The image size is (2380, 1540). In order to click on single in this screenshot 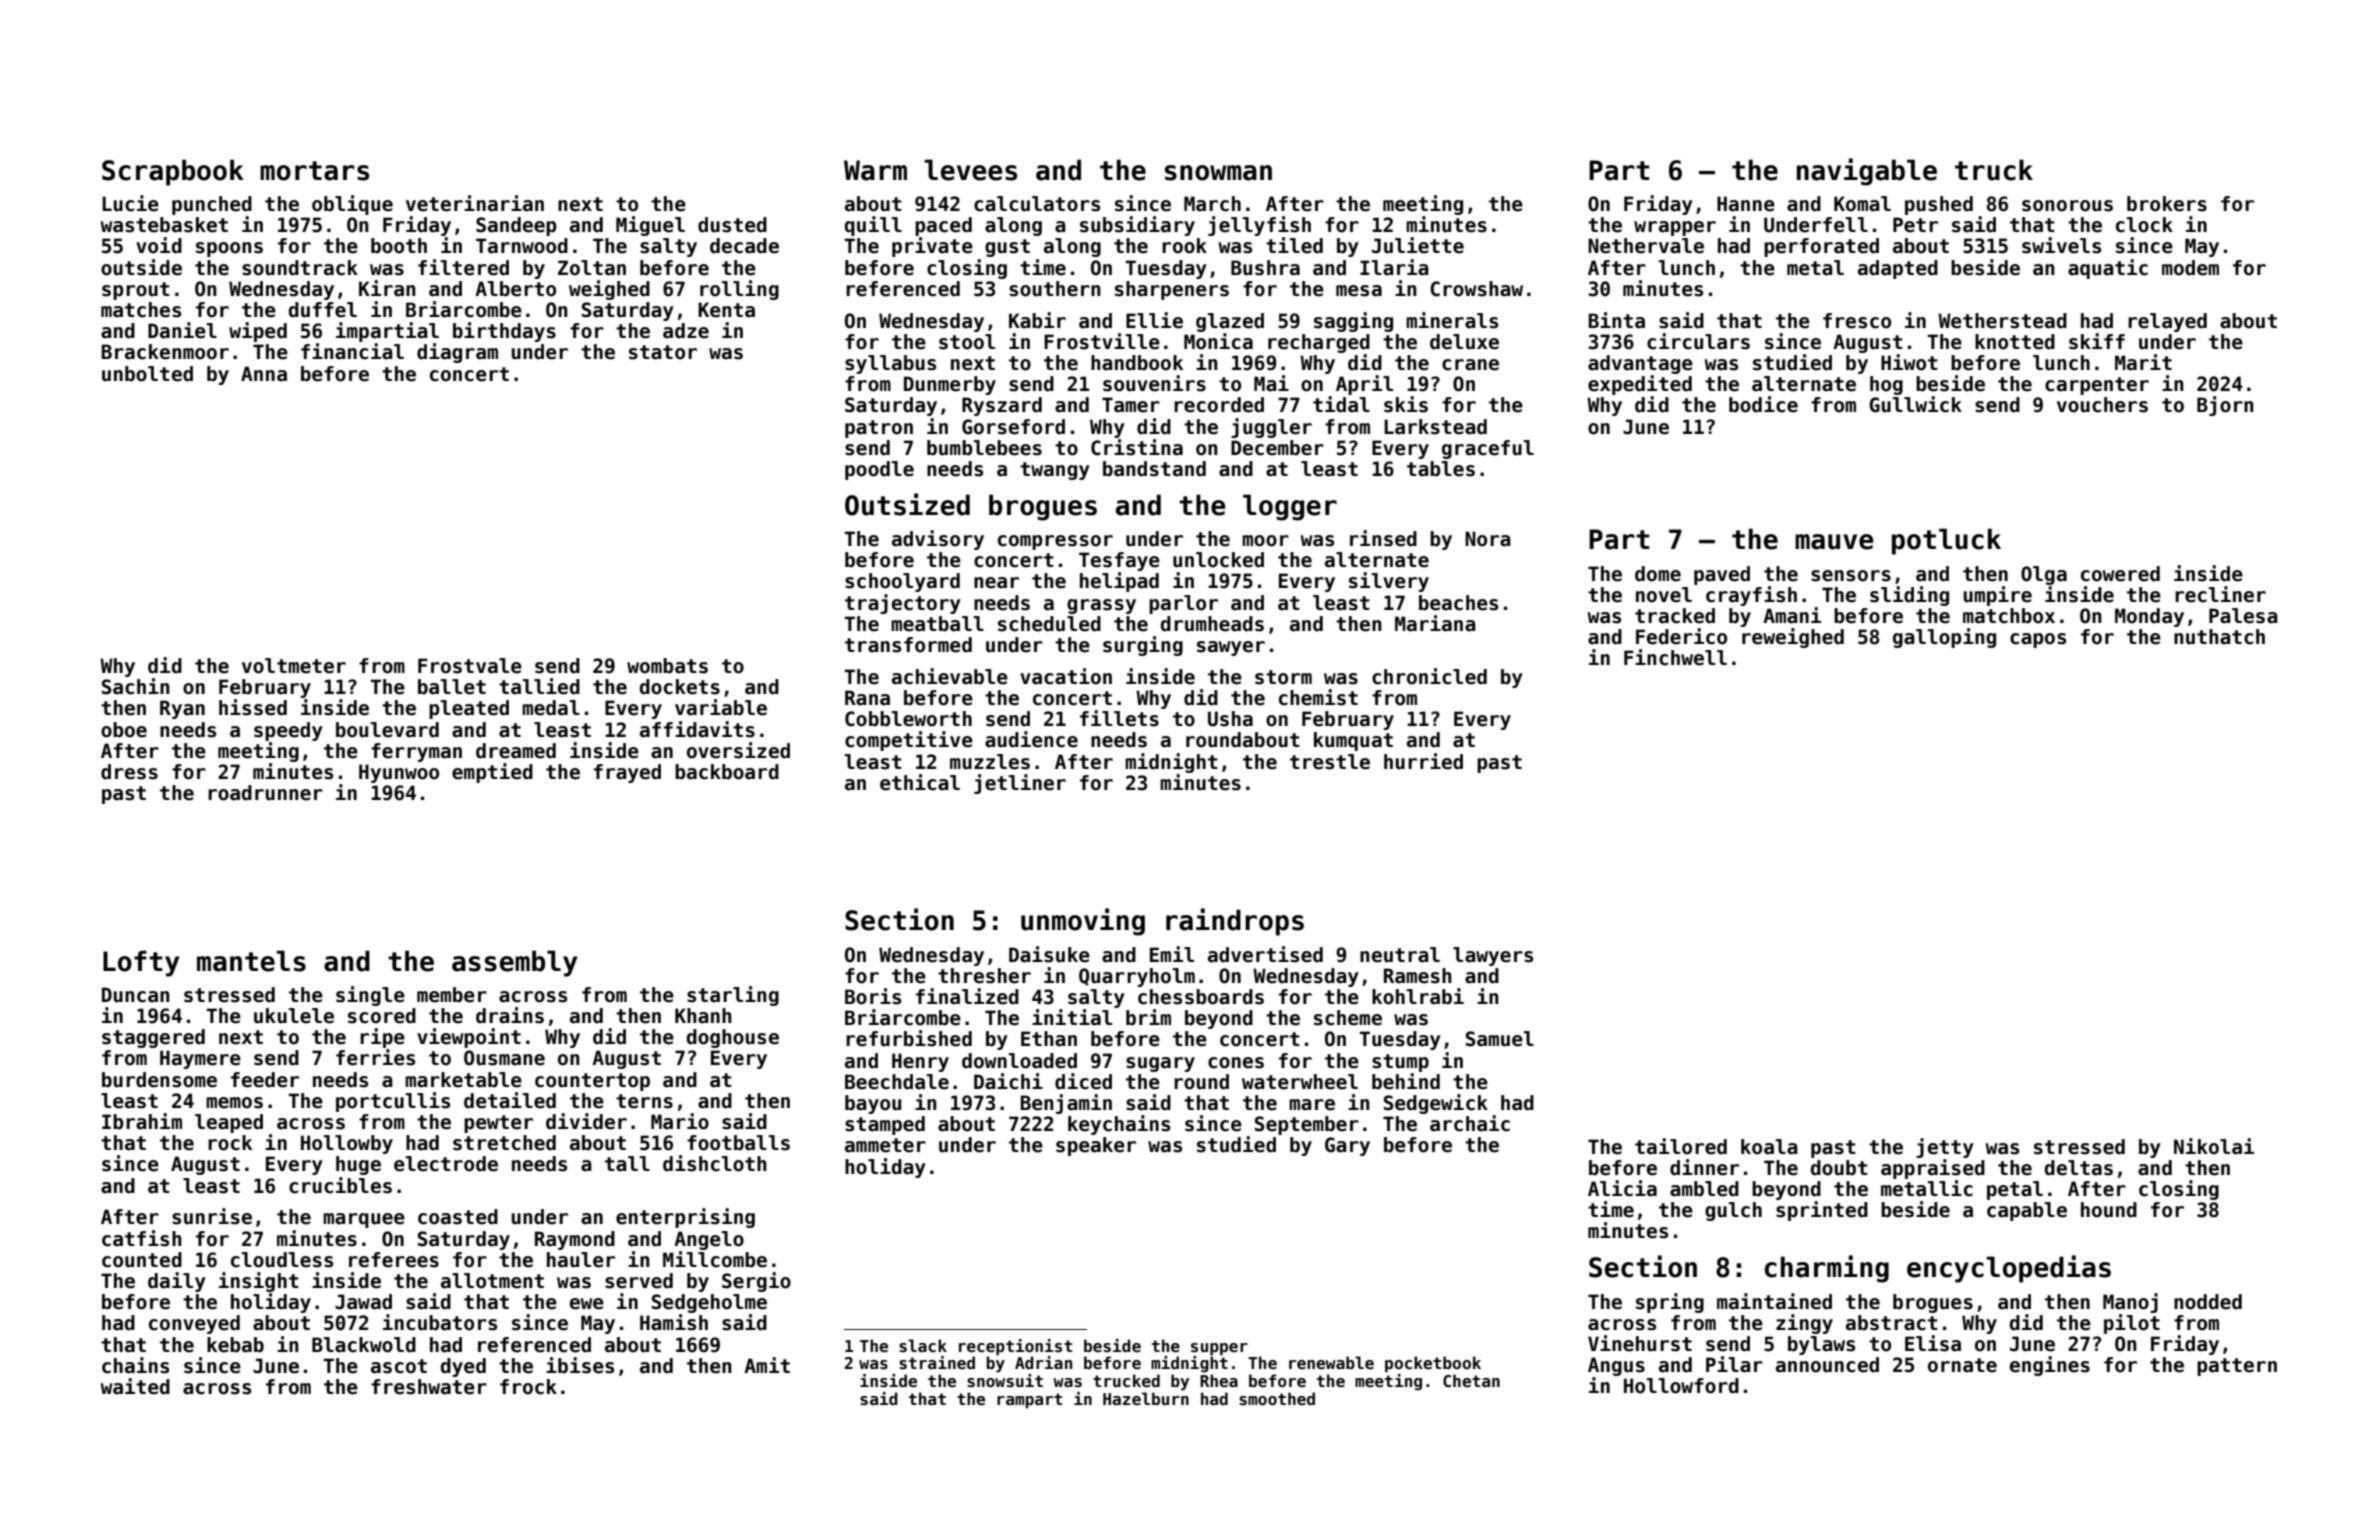, I will do `click(370, 996)`.
